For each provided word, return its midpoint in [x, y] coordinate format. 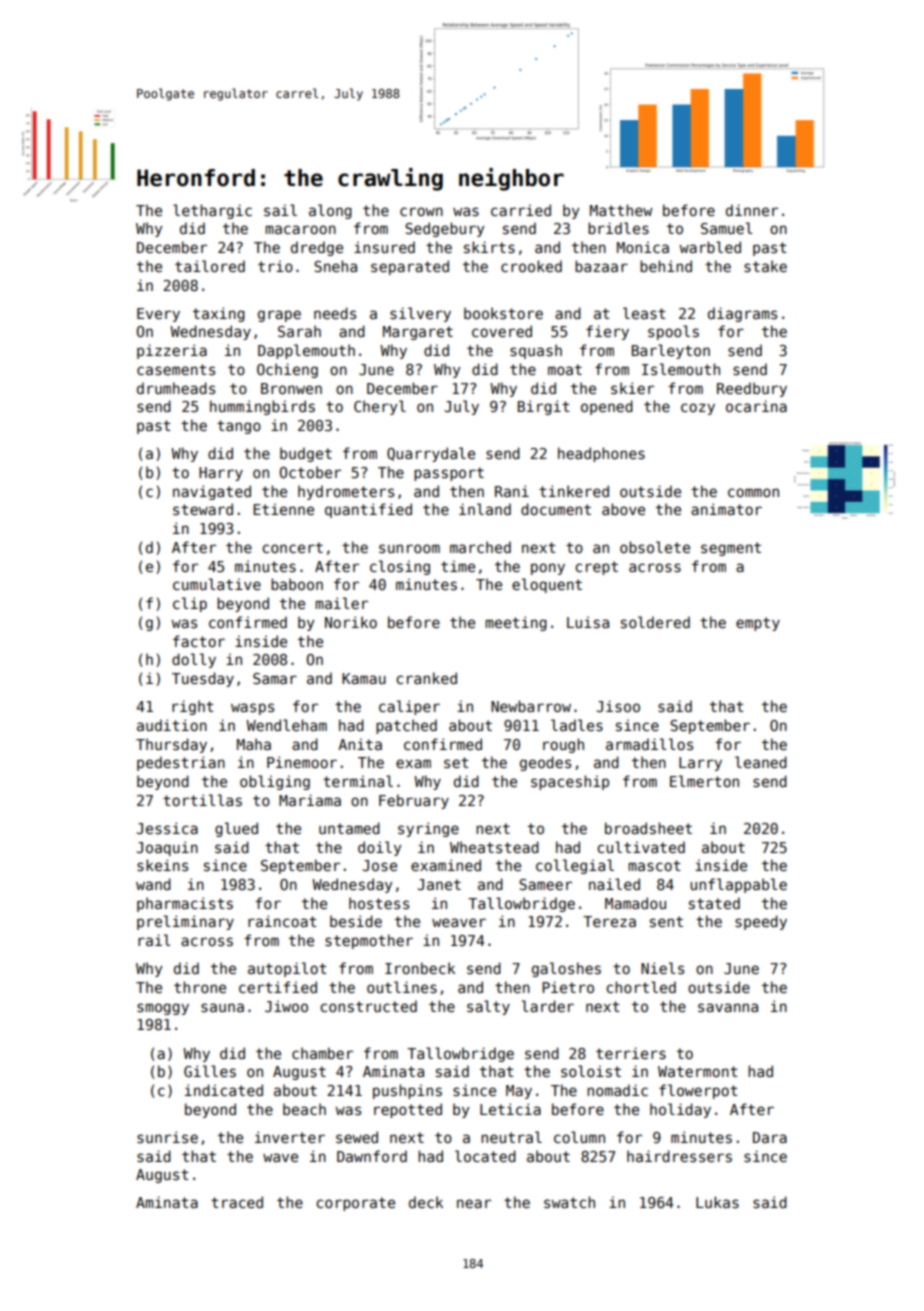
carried [521, 210]
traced [237, 1202]
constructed [368, 1006]
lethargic [212, 211]
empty [758, 624]
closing [400, 567]
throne [200, 987]
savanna [728, 1007]
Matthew [621, 210]
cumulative [217, 584]
